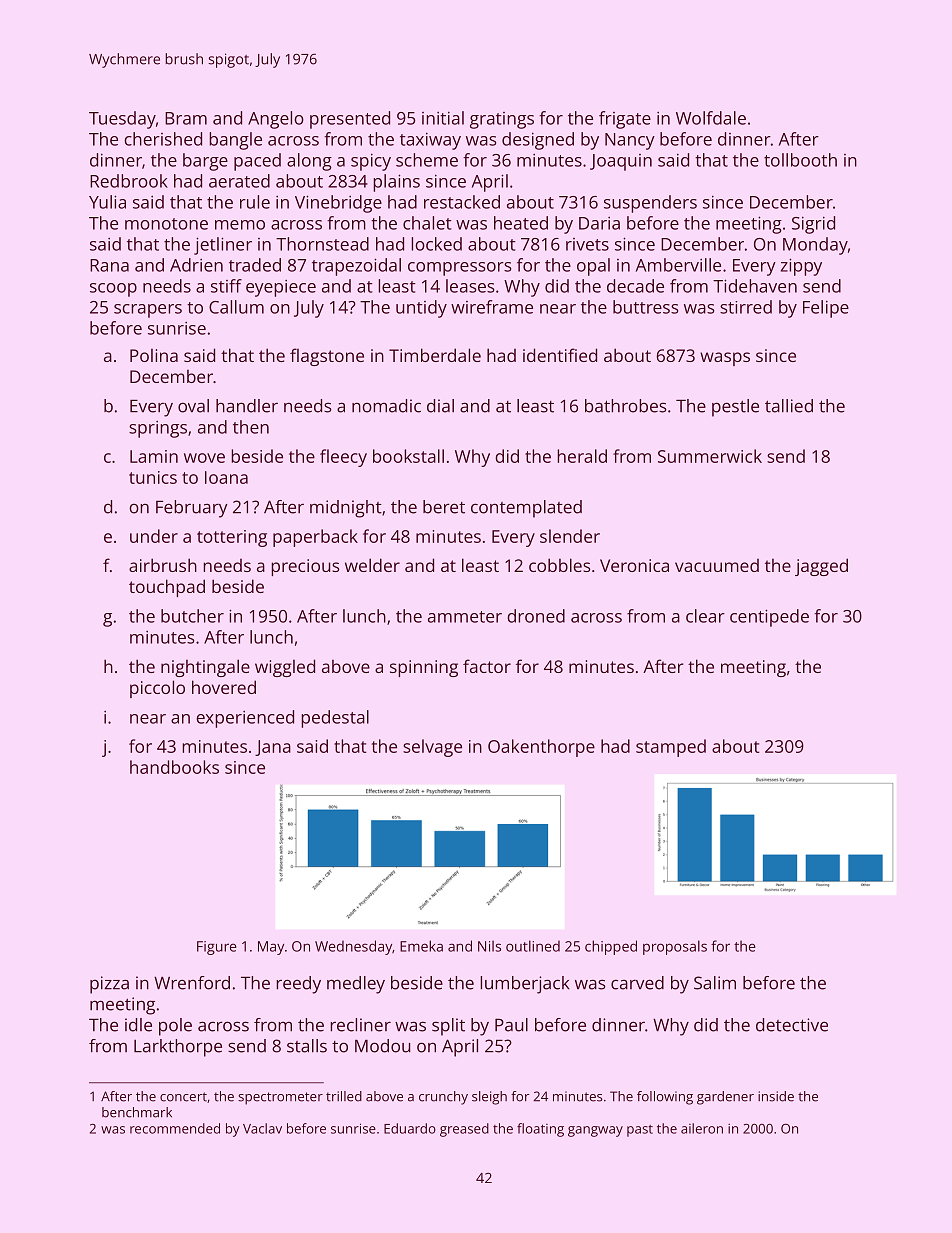  I want to click on centipede, so click(769, 618).
